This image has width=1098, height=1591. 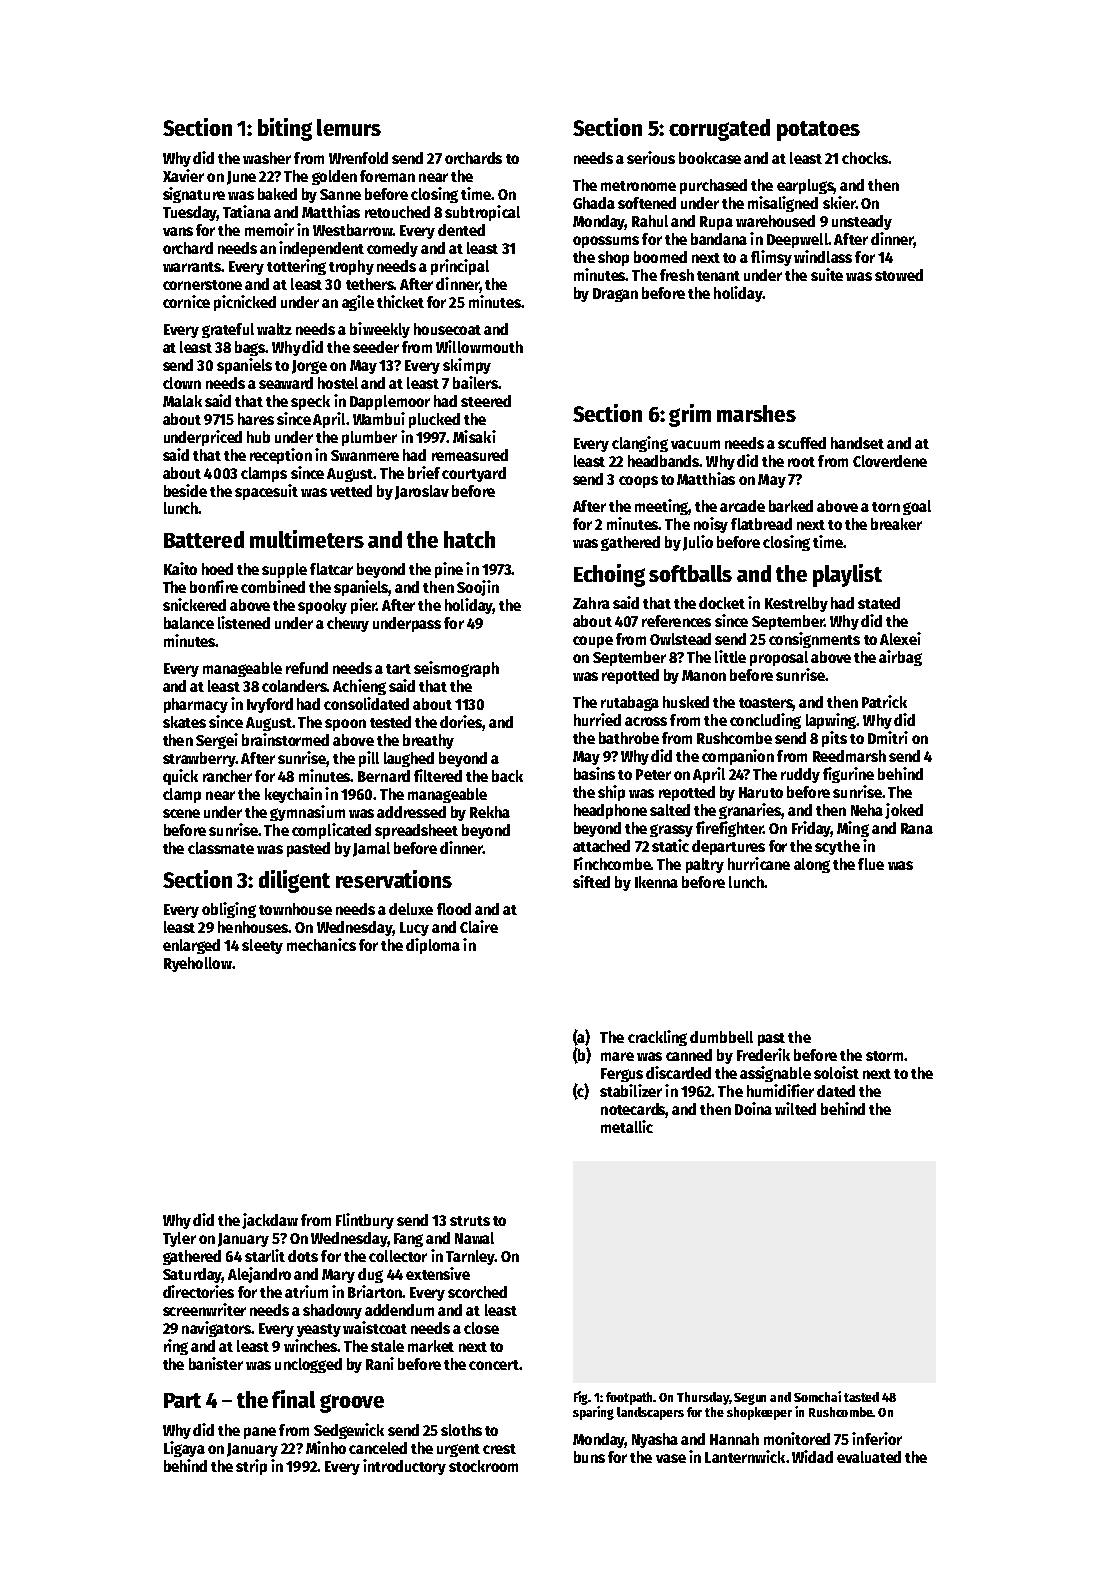 I want to click on lemurs, so click(x=349, y=127).
